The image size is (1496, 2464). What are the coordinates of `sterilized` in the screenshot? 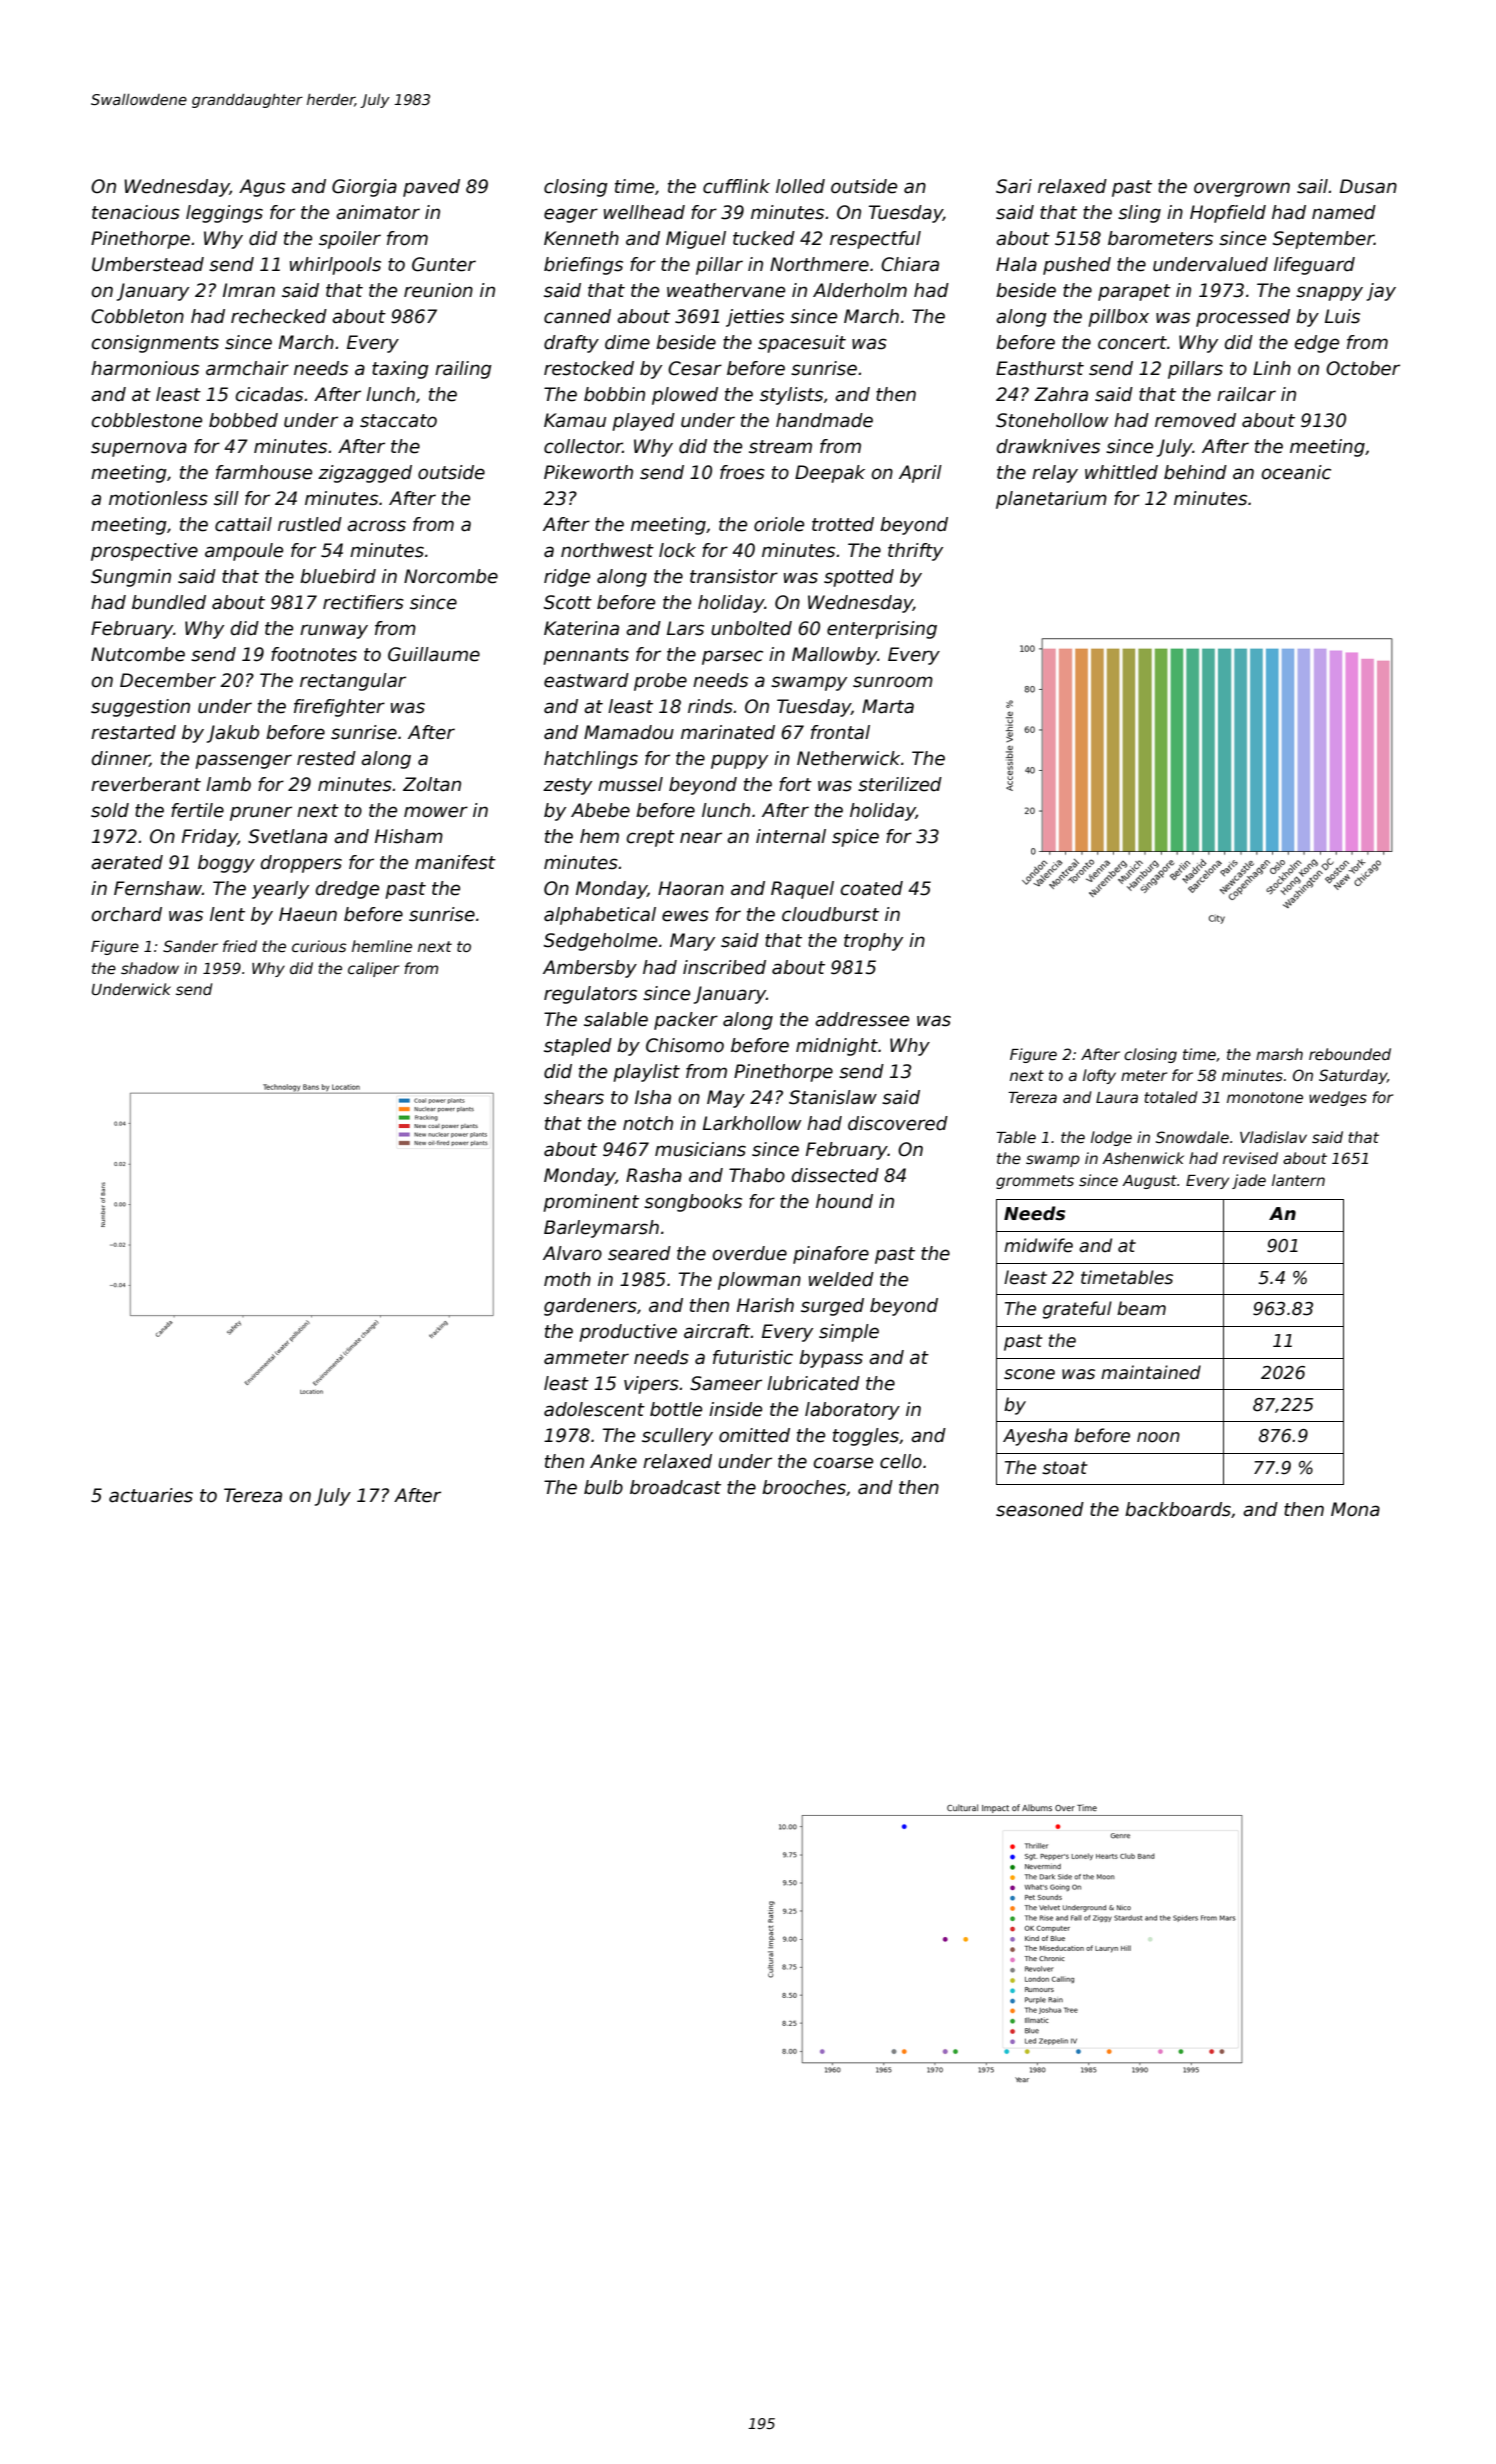 It's located at (900, 784).
